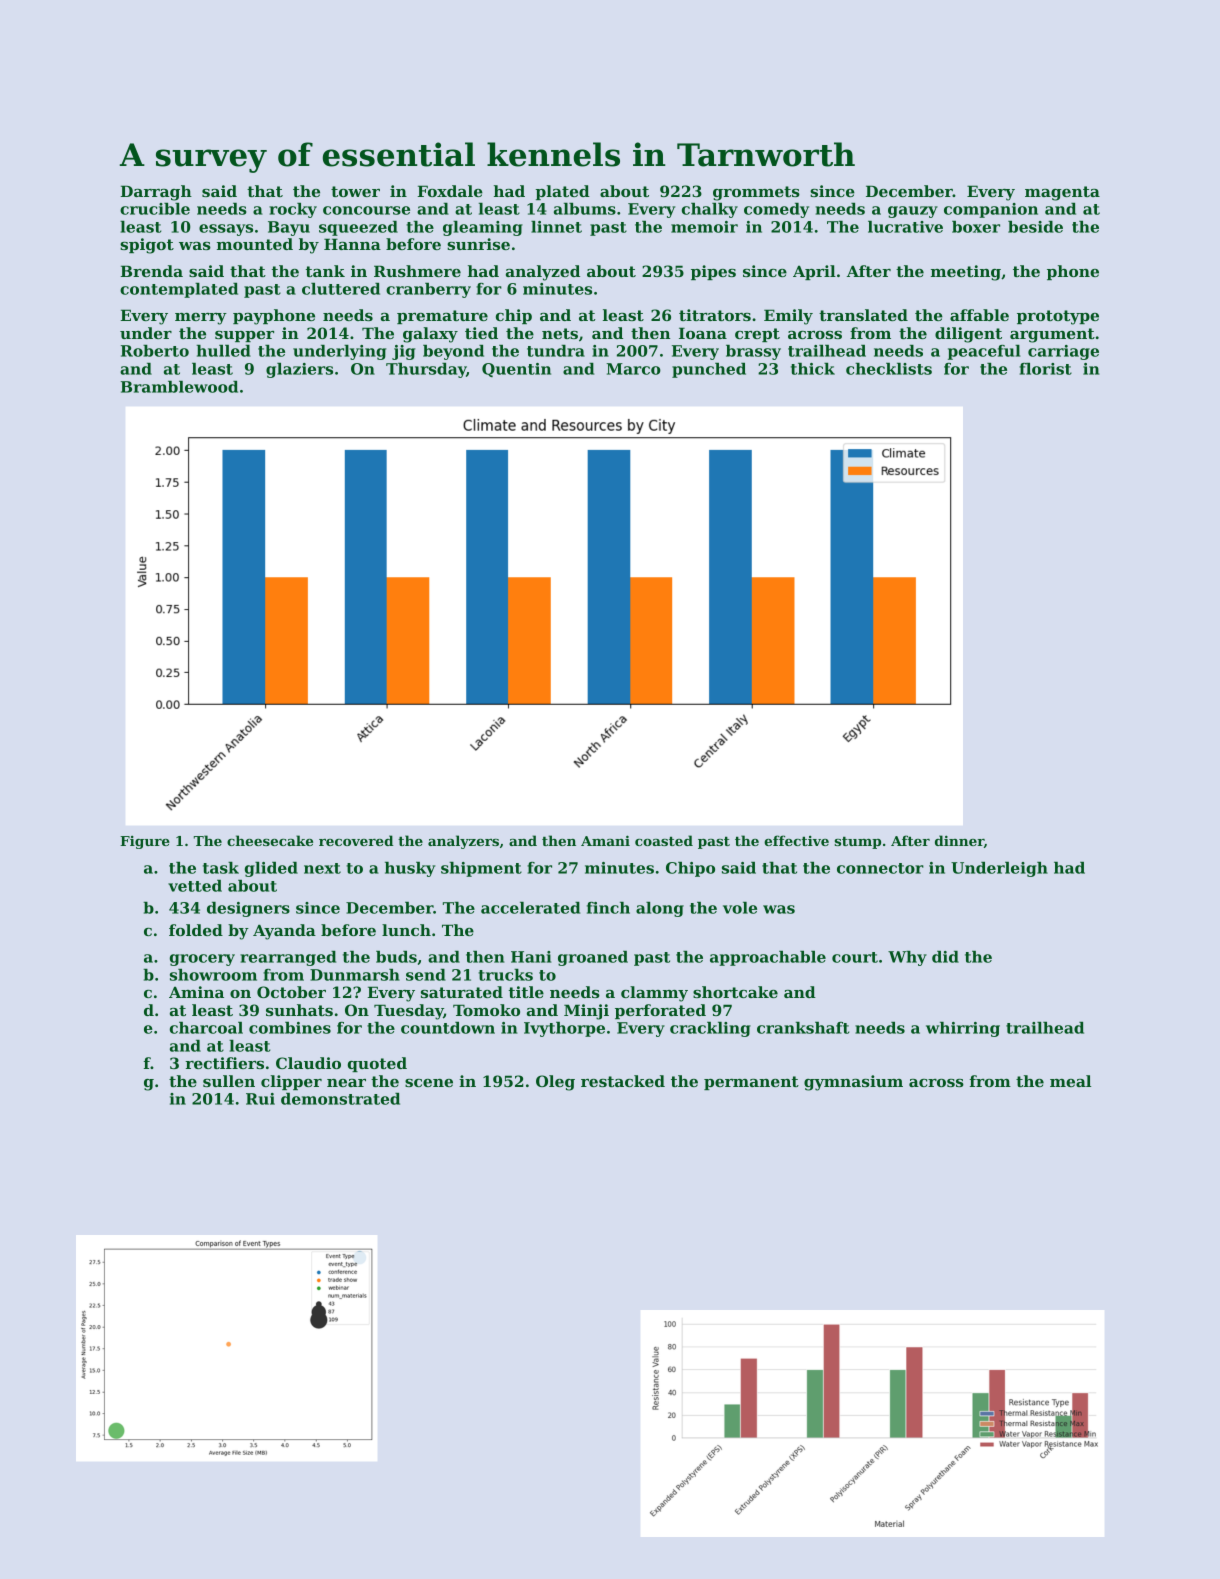  Describe the element at coordinates (966, 273) in the image. I see `meeting` at that location.
